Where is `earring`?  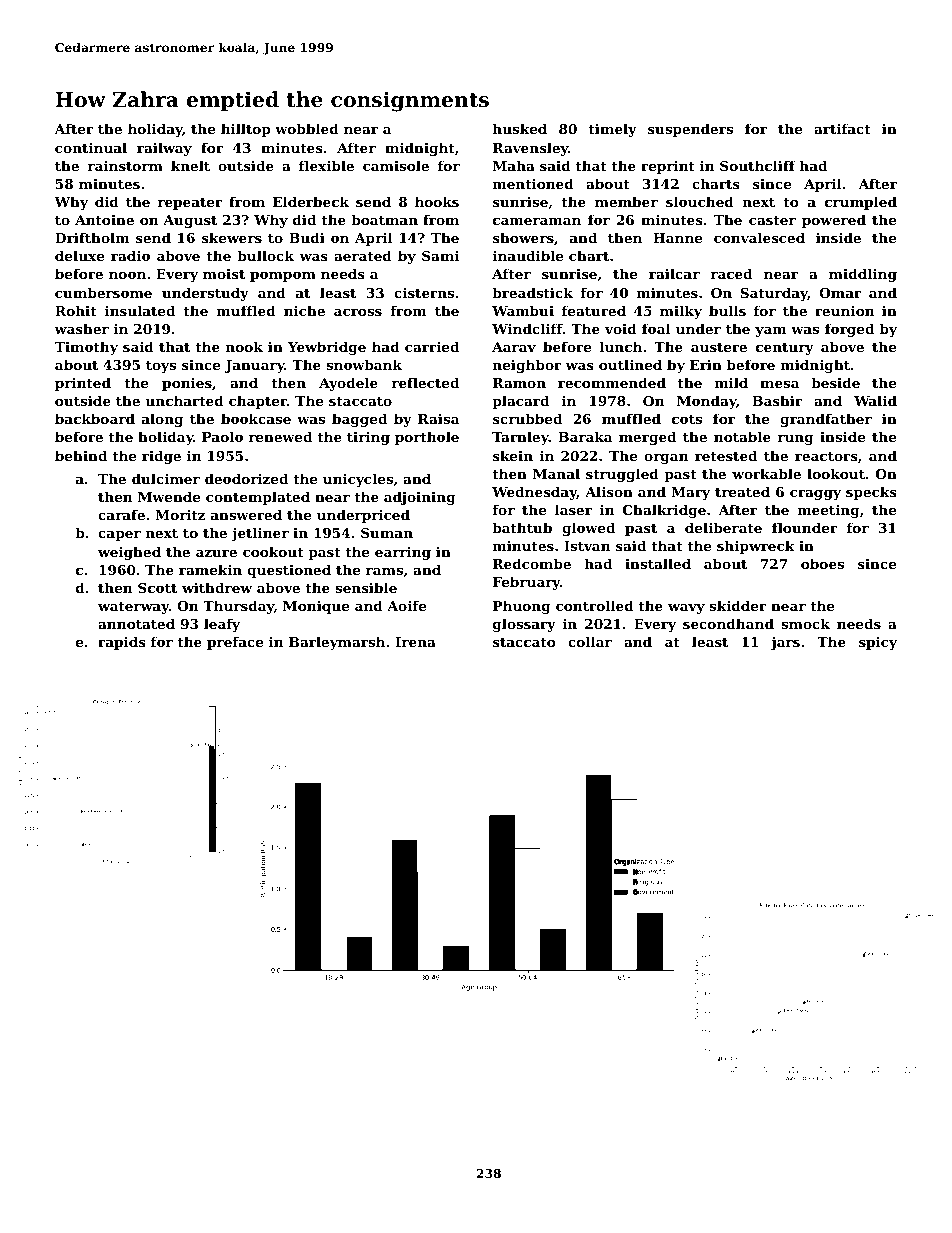
earring is located at coordinates (403, 553).
